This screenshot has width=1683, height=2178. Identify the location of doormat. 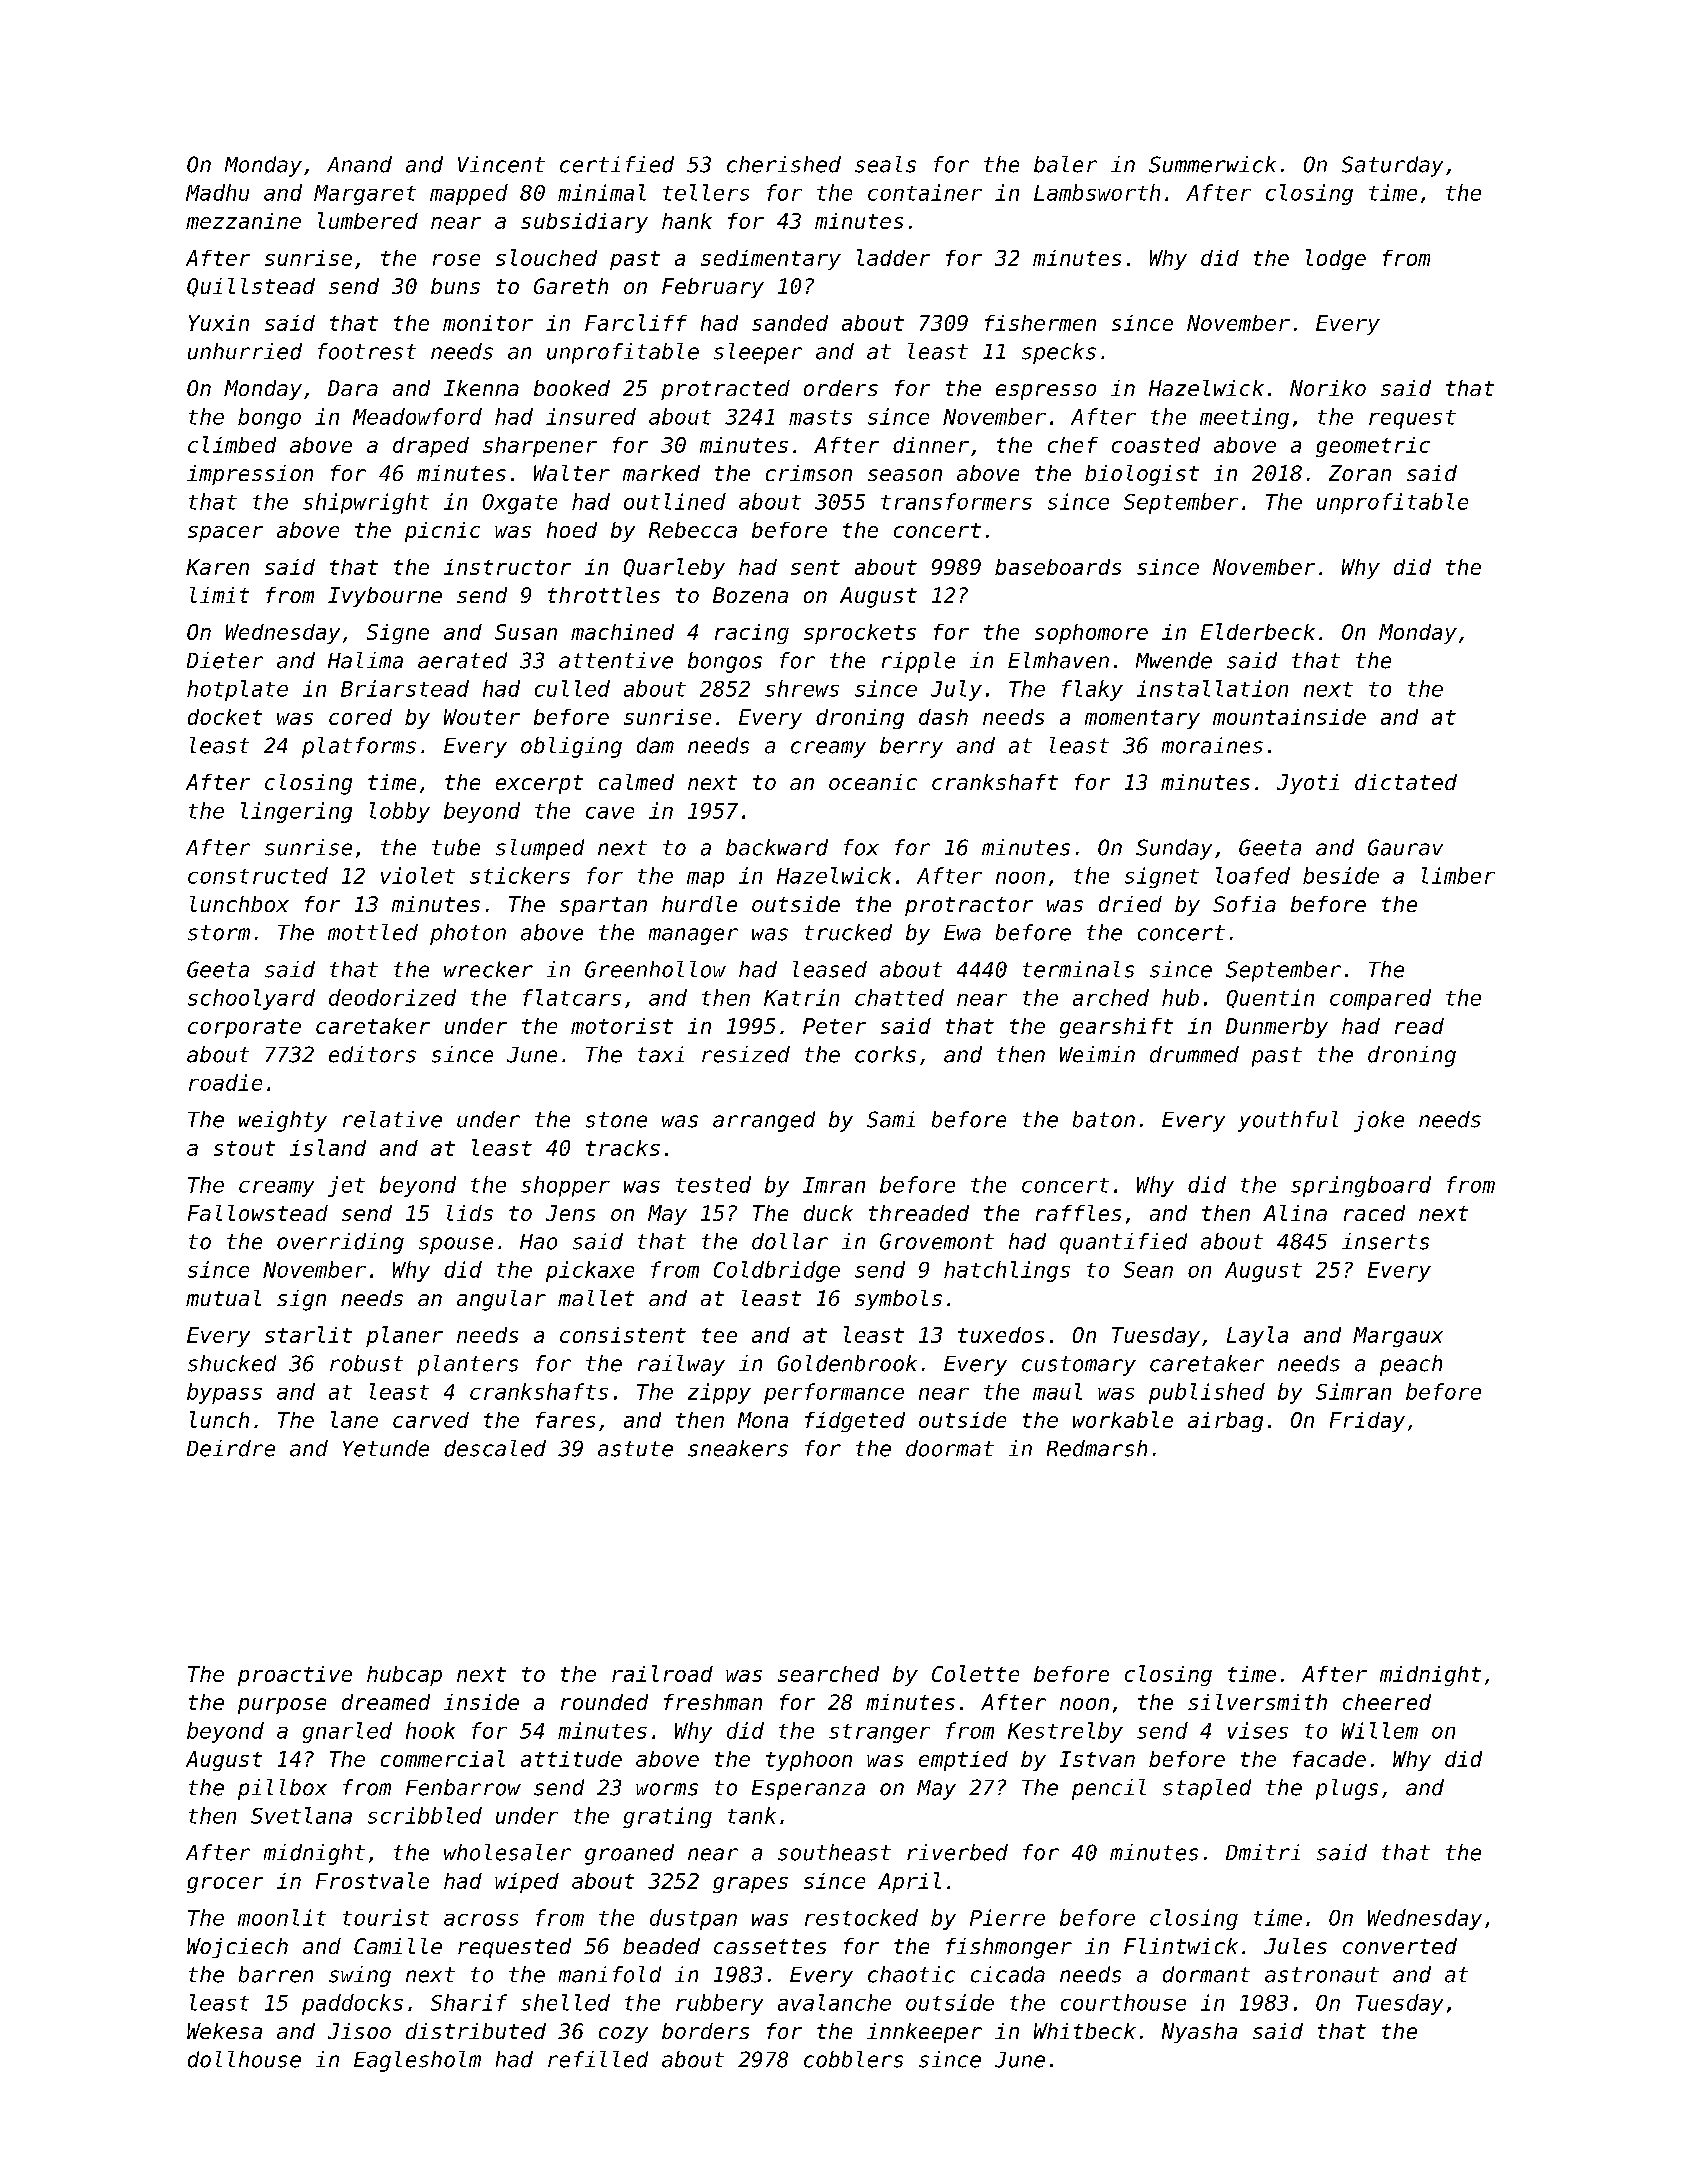
(950, 1448).
